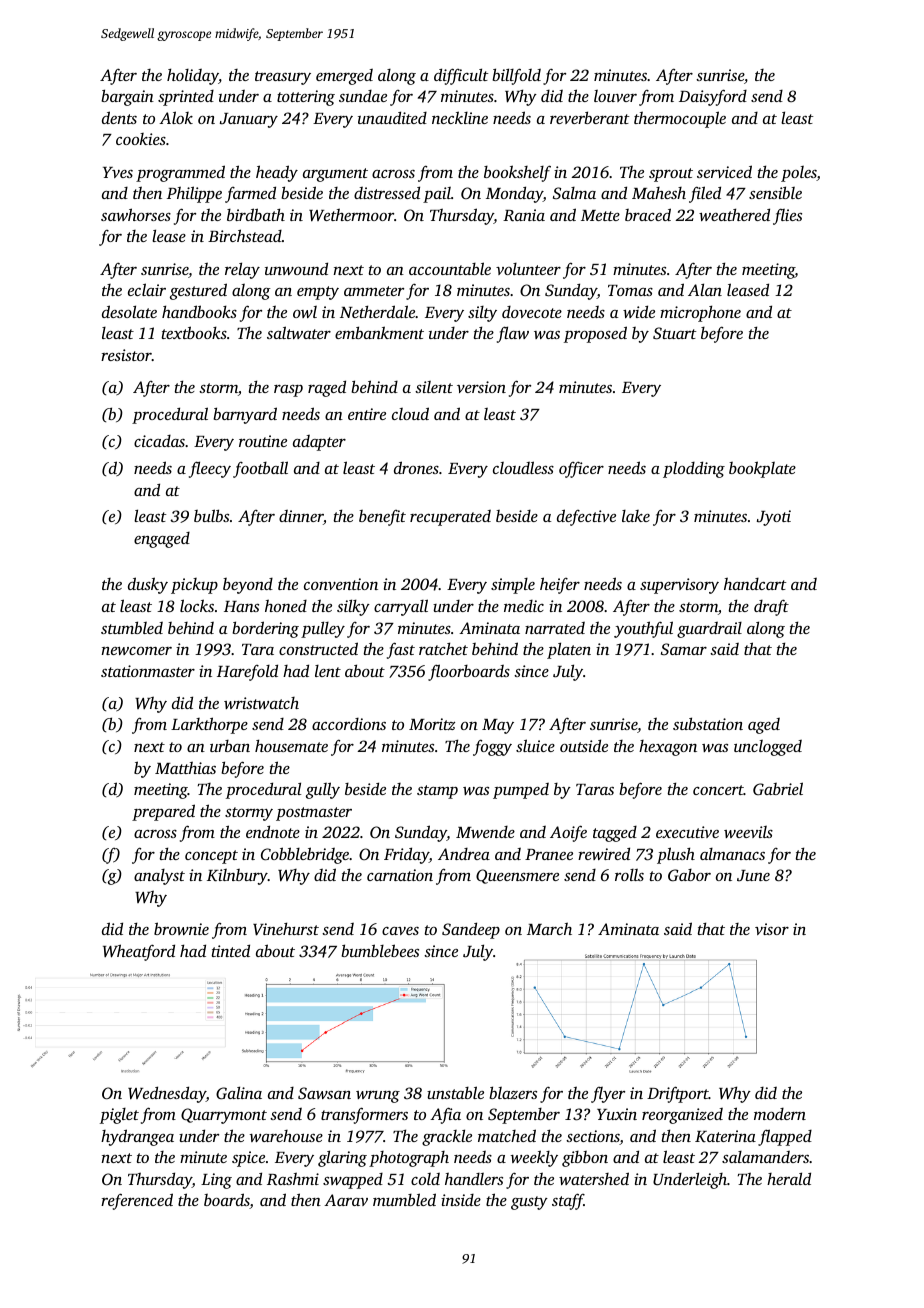 This screenshot has width=924, height=1308. I want to click on Kilnbury, so click(237, 877).
